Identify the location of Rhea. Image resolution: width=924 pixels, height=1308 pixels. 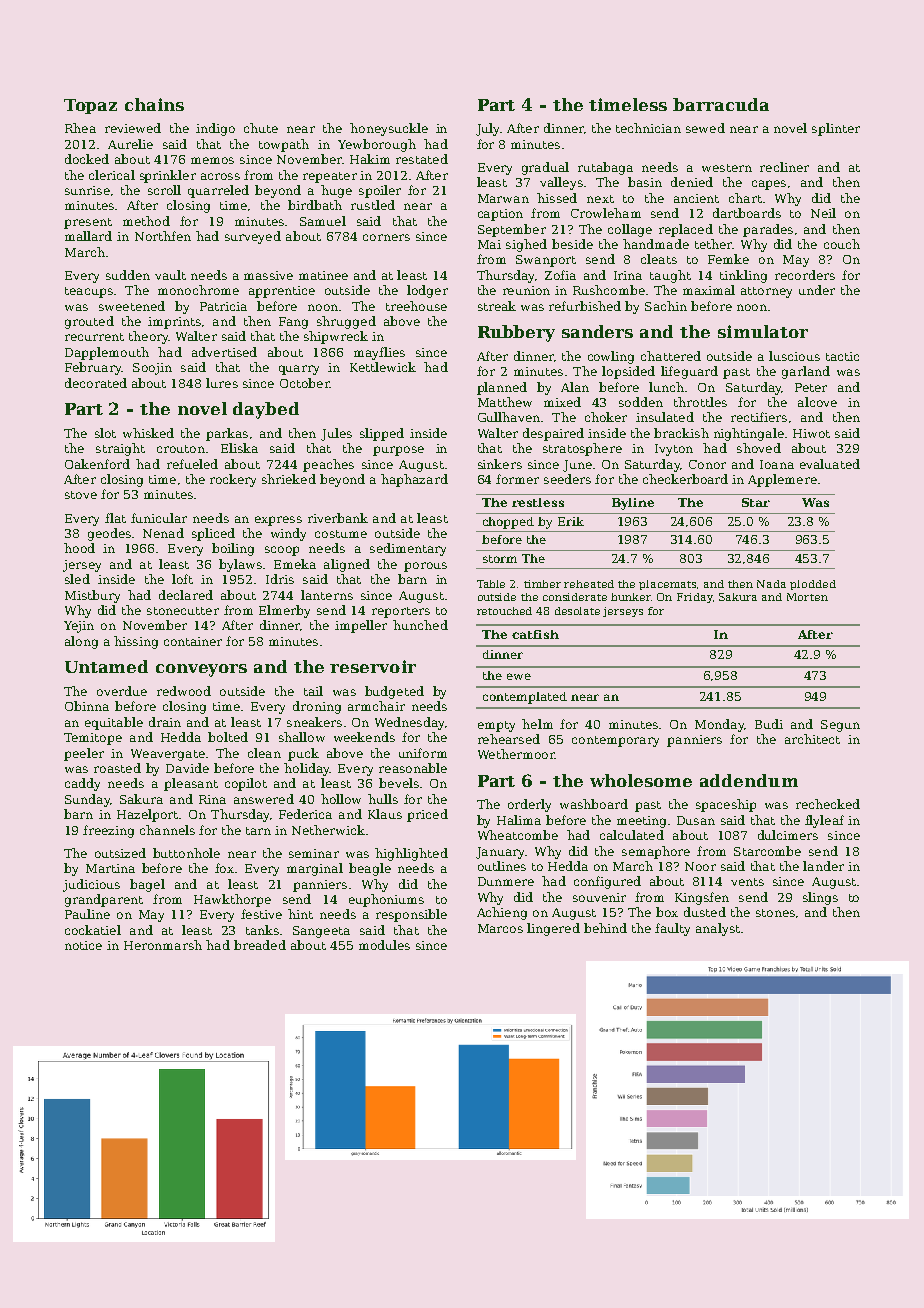
(80, 128).
